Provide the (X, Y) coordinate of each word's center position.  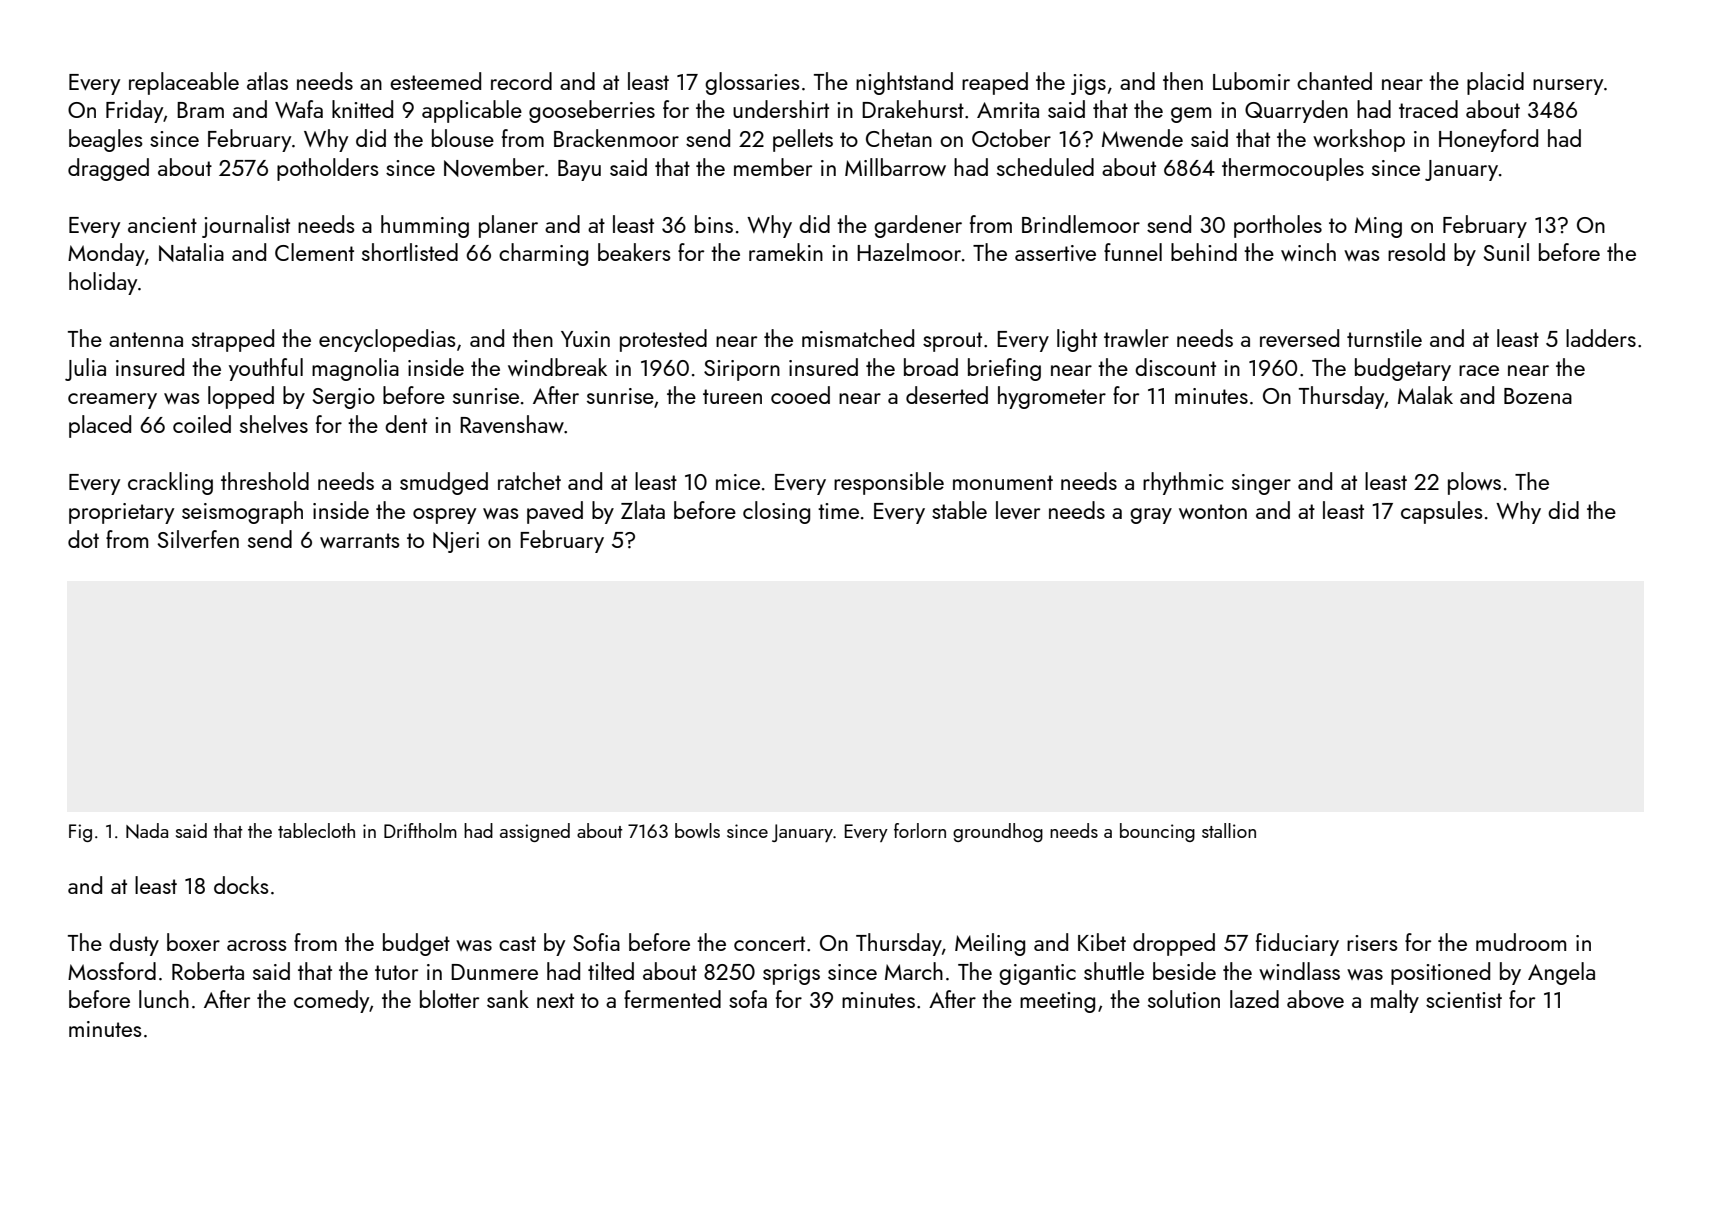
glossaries (752, 83)
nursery (1568, 87)
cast (517, 943)
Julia (85, 369)
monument (1003, 482)
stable (959, 510)
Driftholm (420, 830)
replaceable (184, 83)
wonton (1213, 511)
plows (1474, 483)
